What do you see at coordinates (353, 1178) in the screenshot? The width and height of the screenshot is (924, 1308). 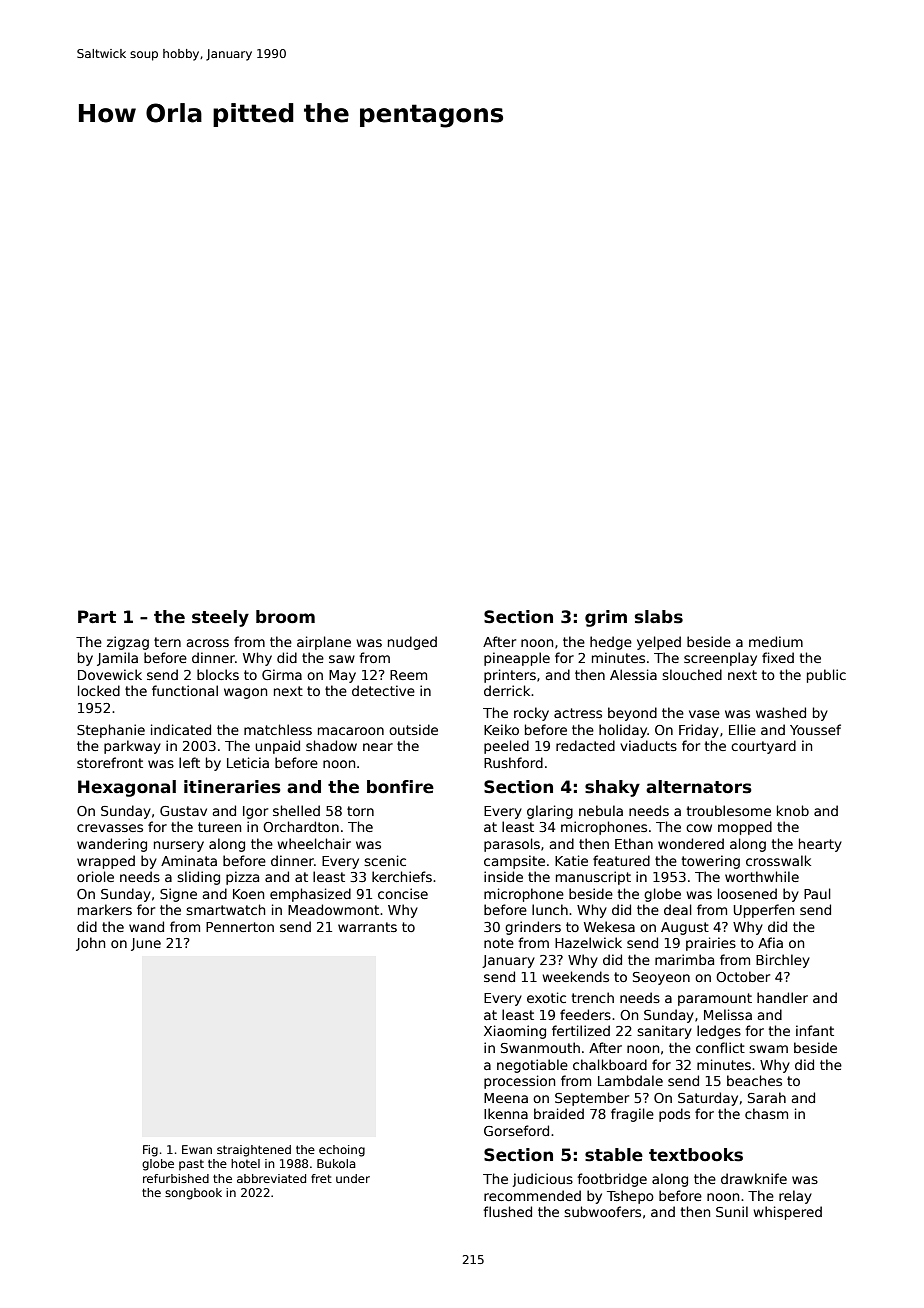 I see `under` at bounding box center [353, 1178].
